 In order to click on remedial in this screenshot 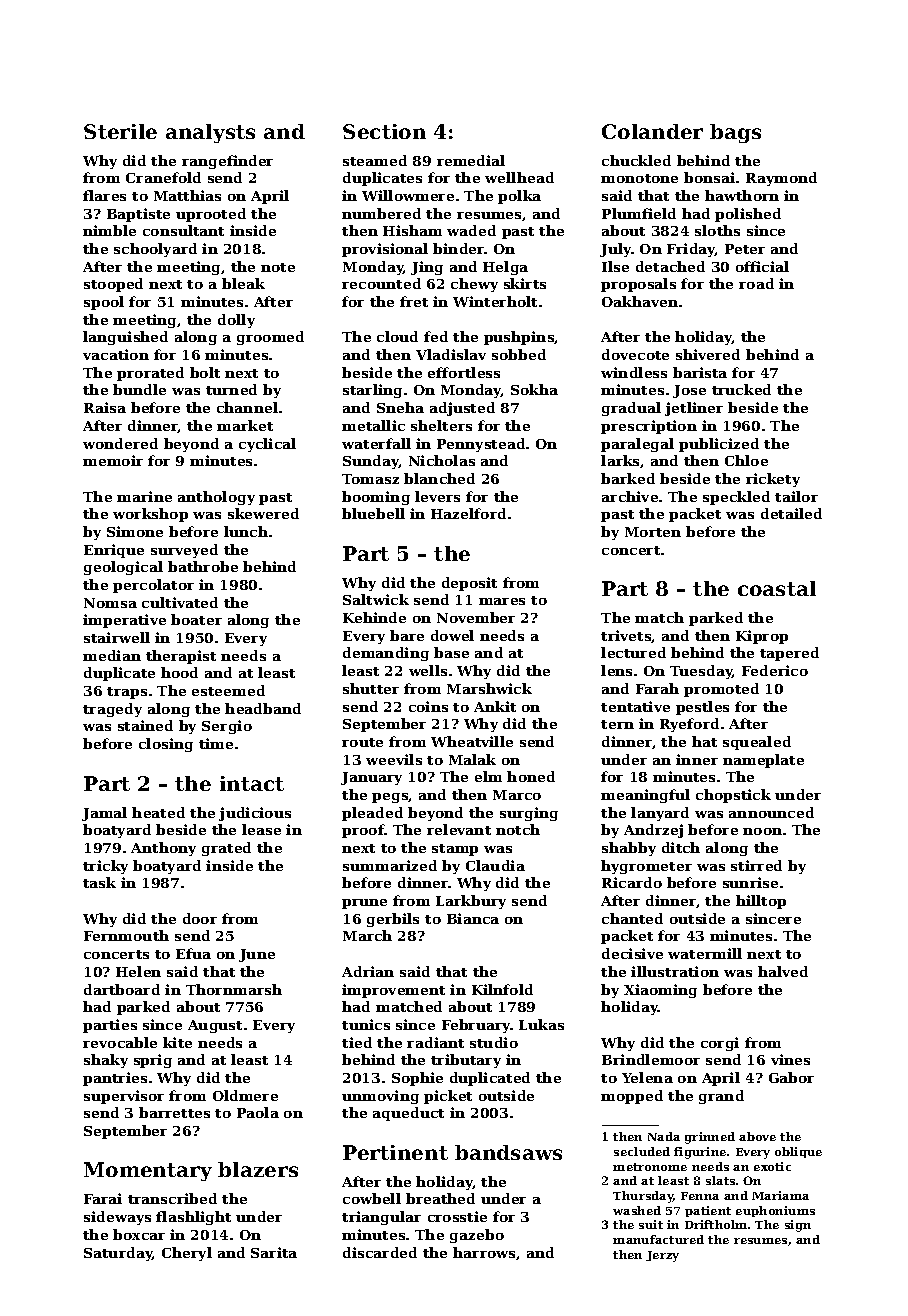, I will do `click(471, 160)`.
